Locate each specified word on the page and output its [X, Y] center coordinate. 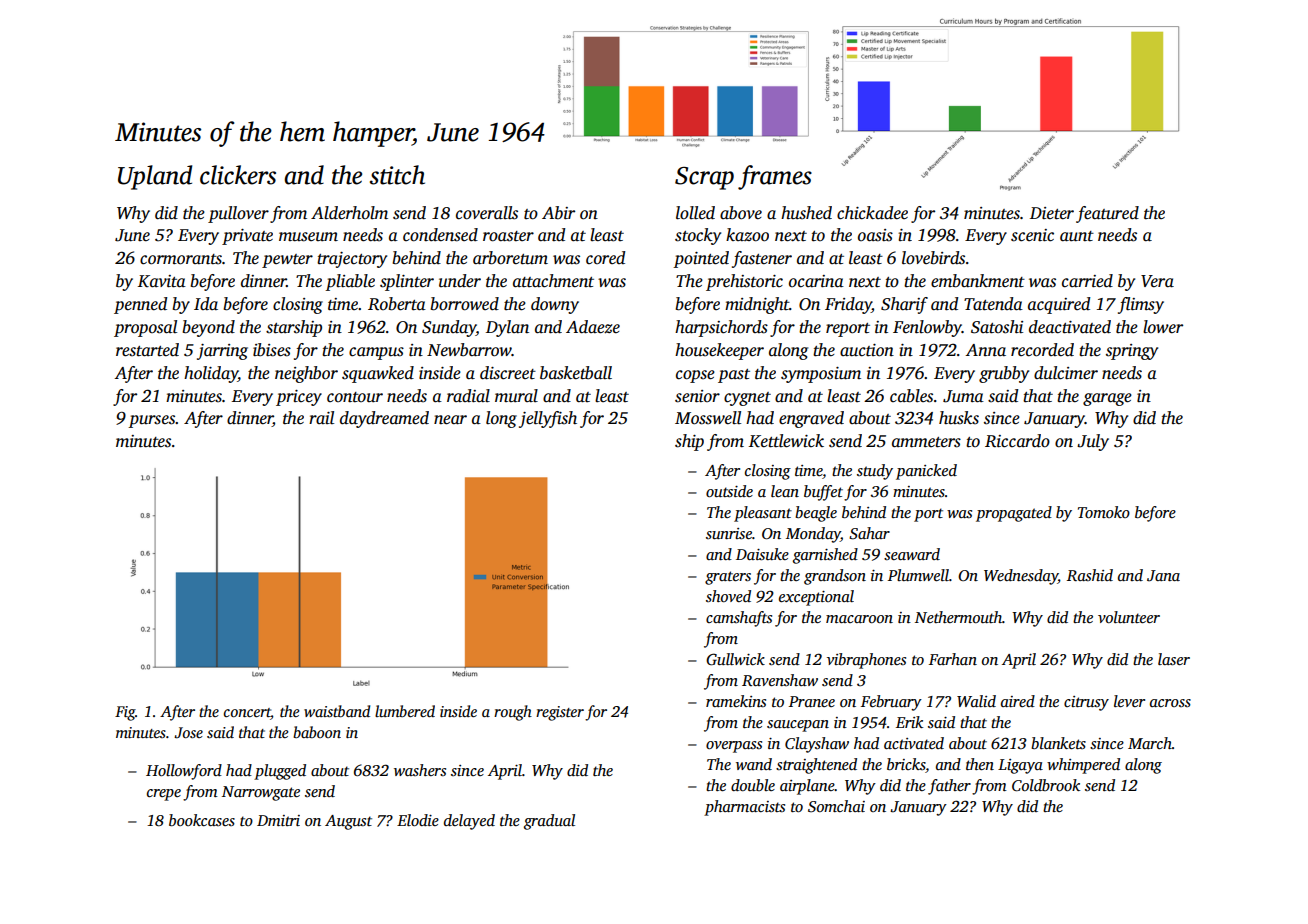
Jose [188, 733]
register [560, 713]
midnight [757, 305]
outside [729, 491]
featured [1107, 214]
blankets [1058, 743]
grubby [1004, 374]
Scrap [704, 178]
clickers [238, 175]
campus [376, 353]
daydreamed [384, 419]
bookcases [202, 820]
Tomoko [1104, 512]
